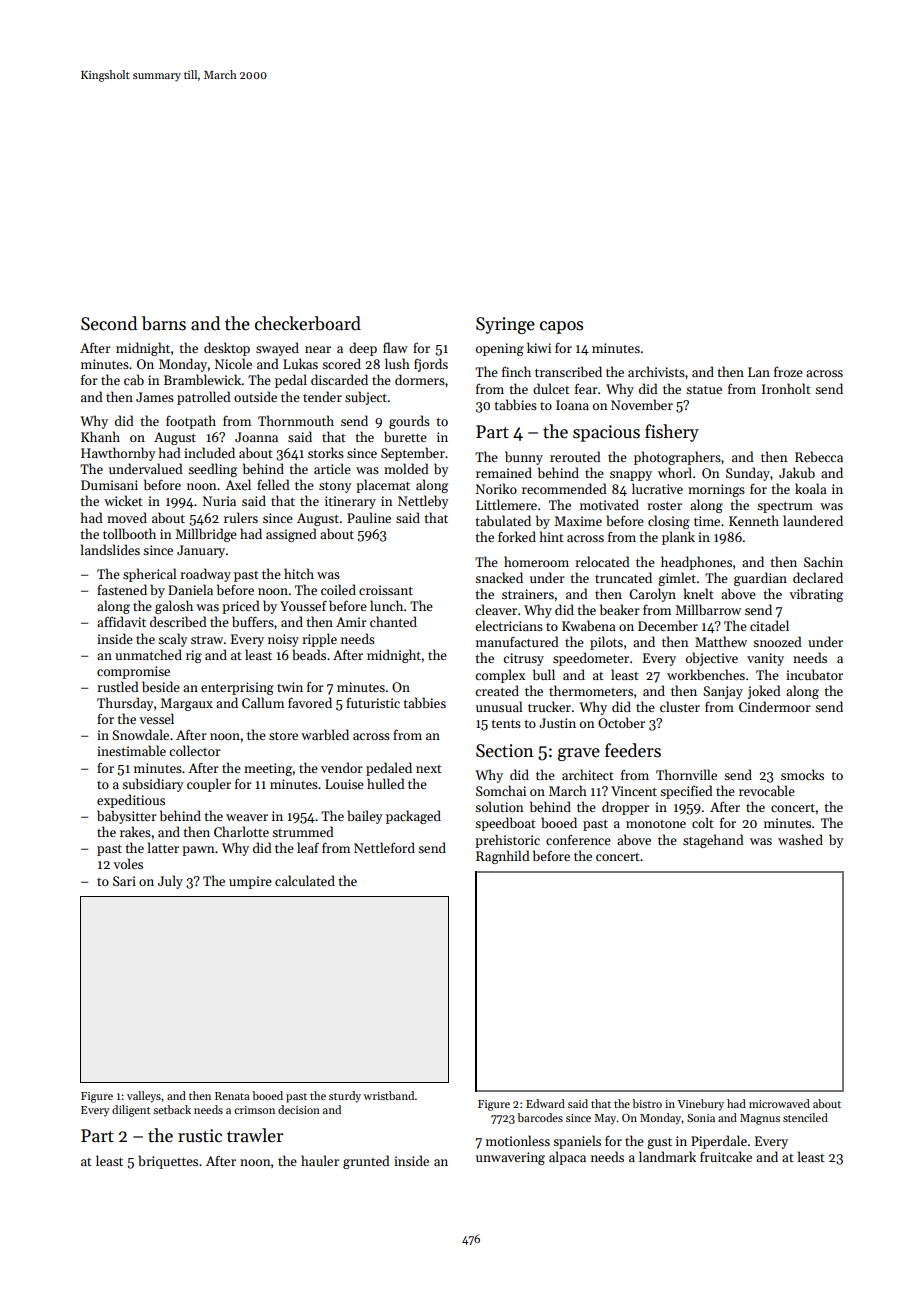 The width and height of the image is (924, 1314). Describe the element at coordinates (504, 472) in the image. I see `remained` at that location.
